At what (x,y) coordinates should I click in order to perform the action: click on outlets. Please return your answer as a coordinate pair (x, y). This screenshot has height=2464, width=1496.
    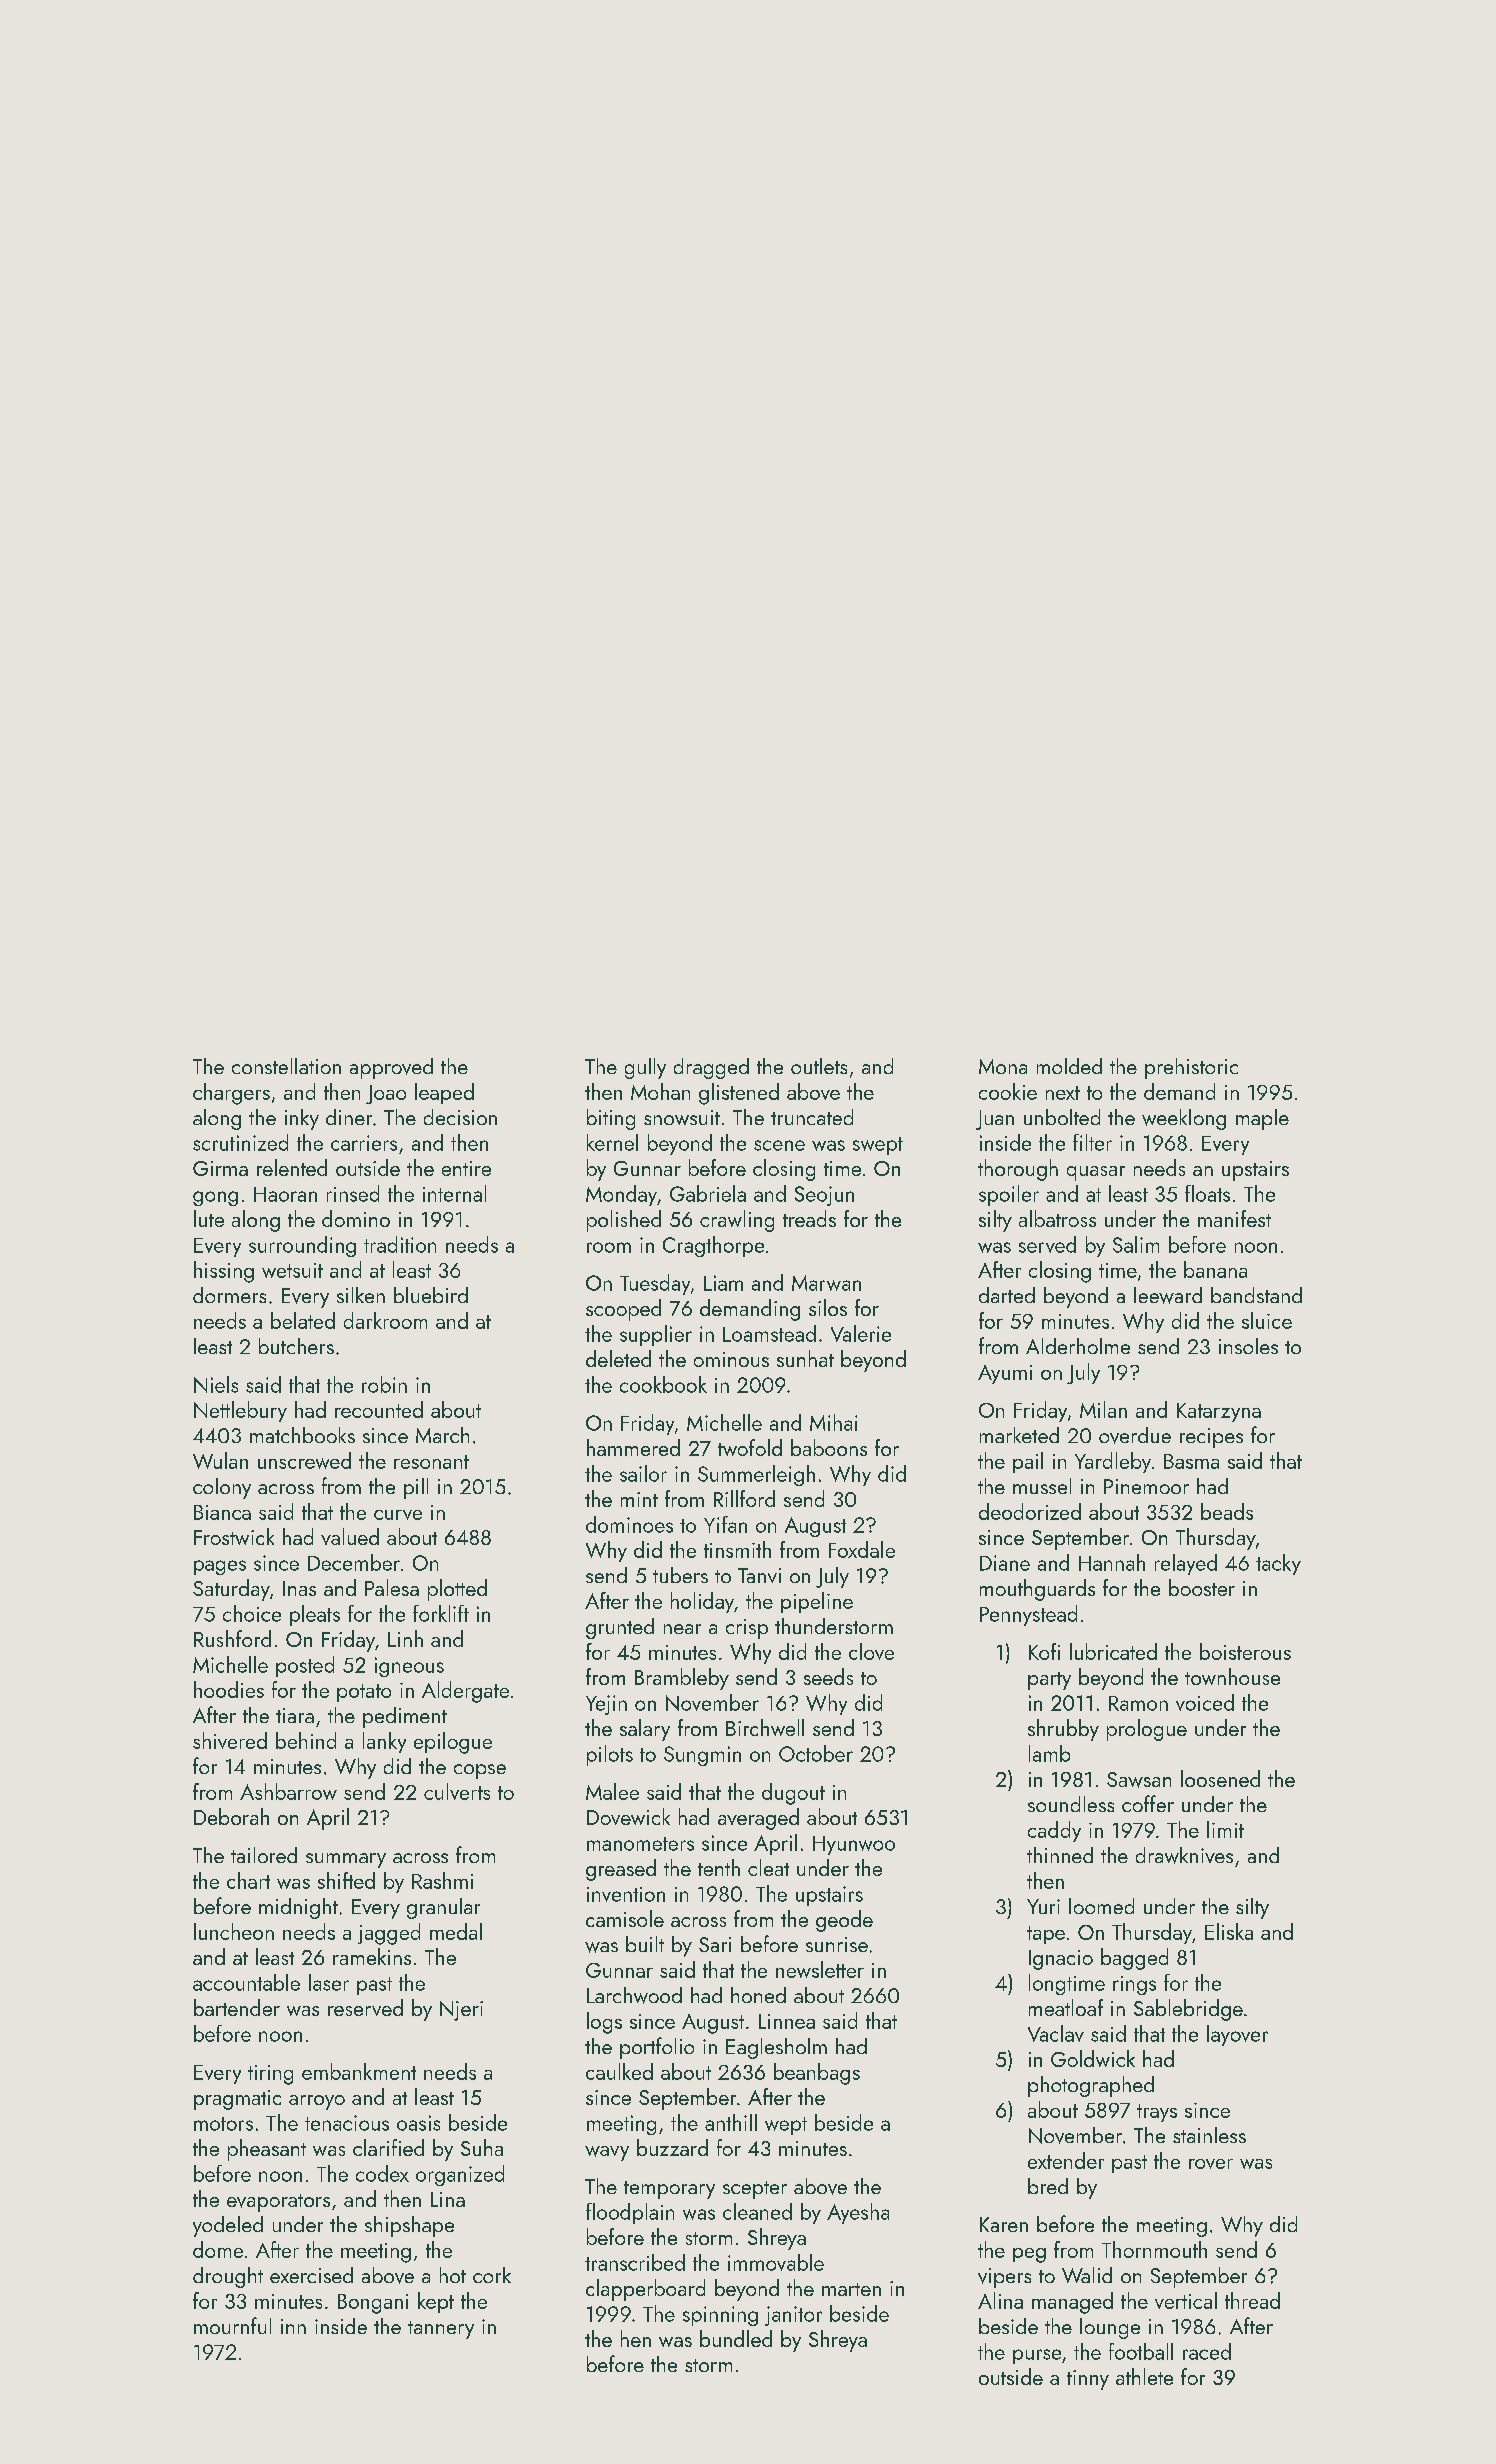
    Looking at the image, I should click on (819, 1066).
